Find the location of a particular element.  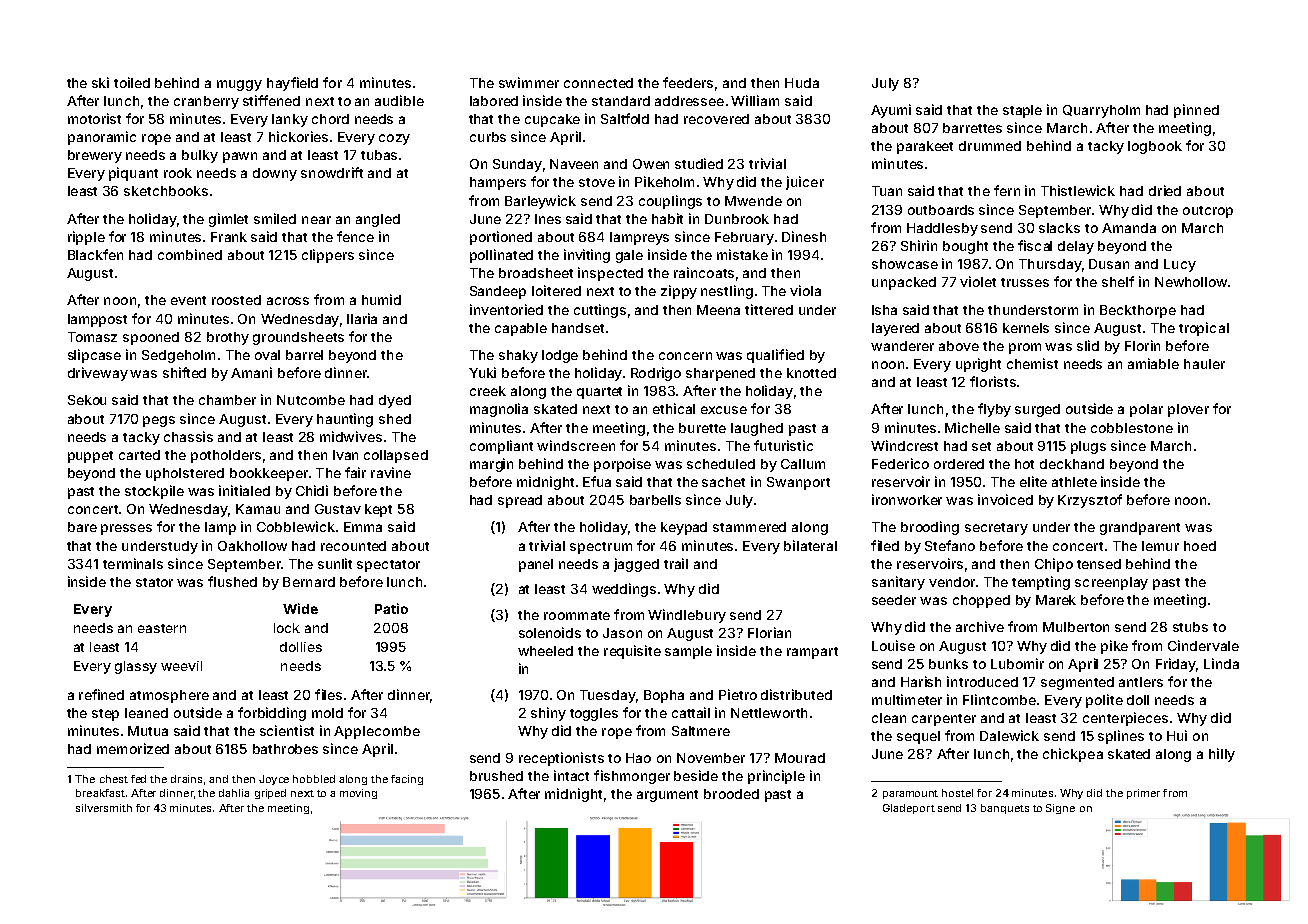

Mwende is located at coordinates (753, 201).
